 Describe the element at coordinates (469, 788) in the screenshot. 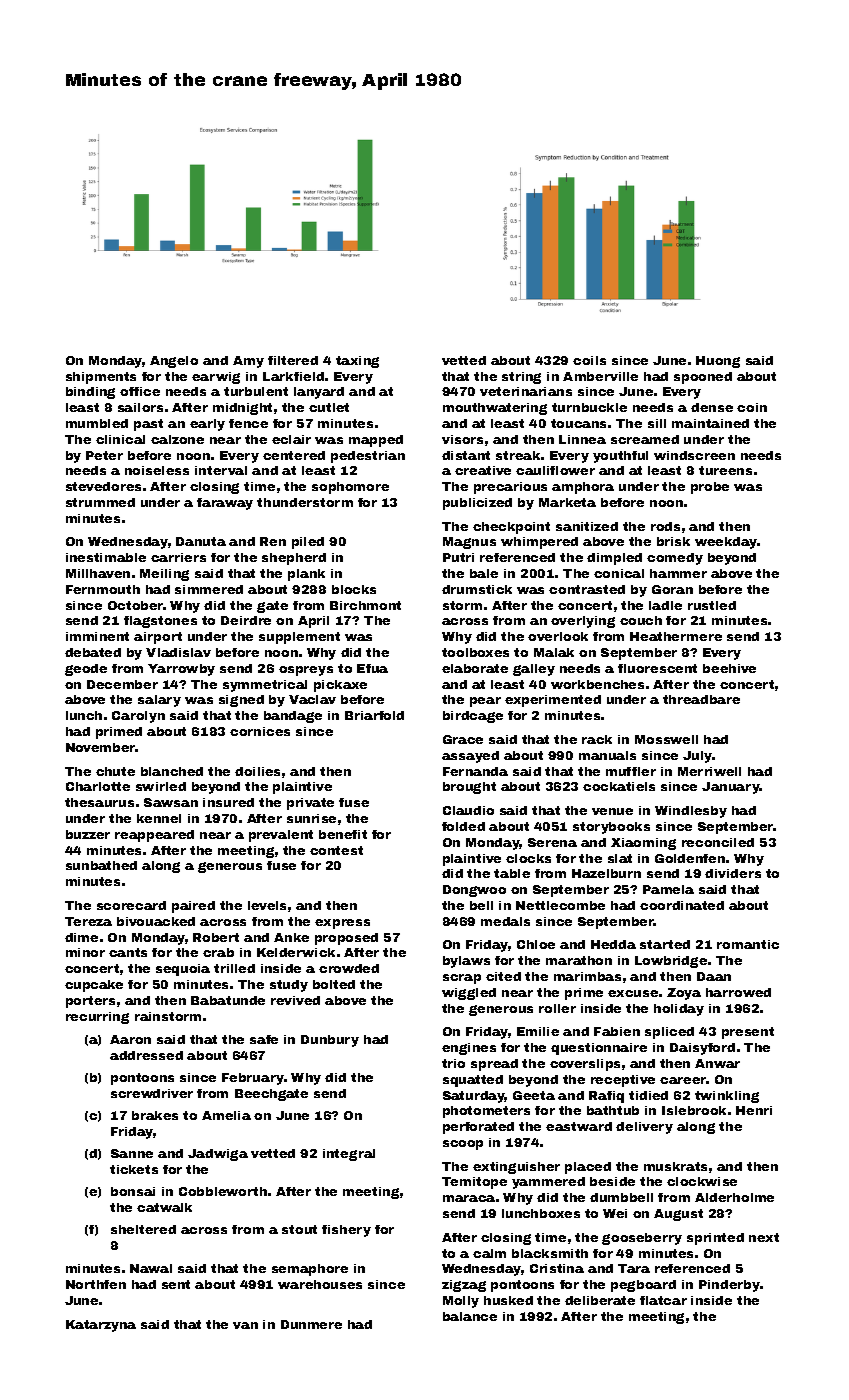

I see `brought` at that location.
